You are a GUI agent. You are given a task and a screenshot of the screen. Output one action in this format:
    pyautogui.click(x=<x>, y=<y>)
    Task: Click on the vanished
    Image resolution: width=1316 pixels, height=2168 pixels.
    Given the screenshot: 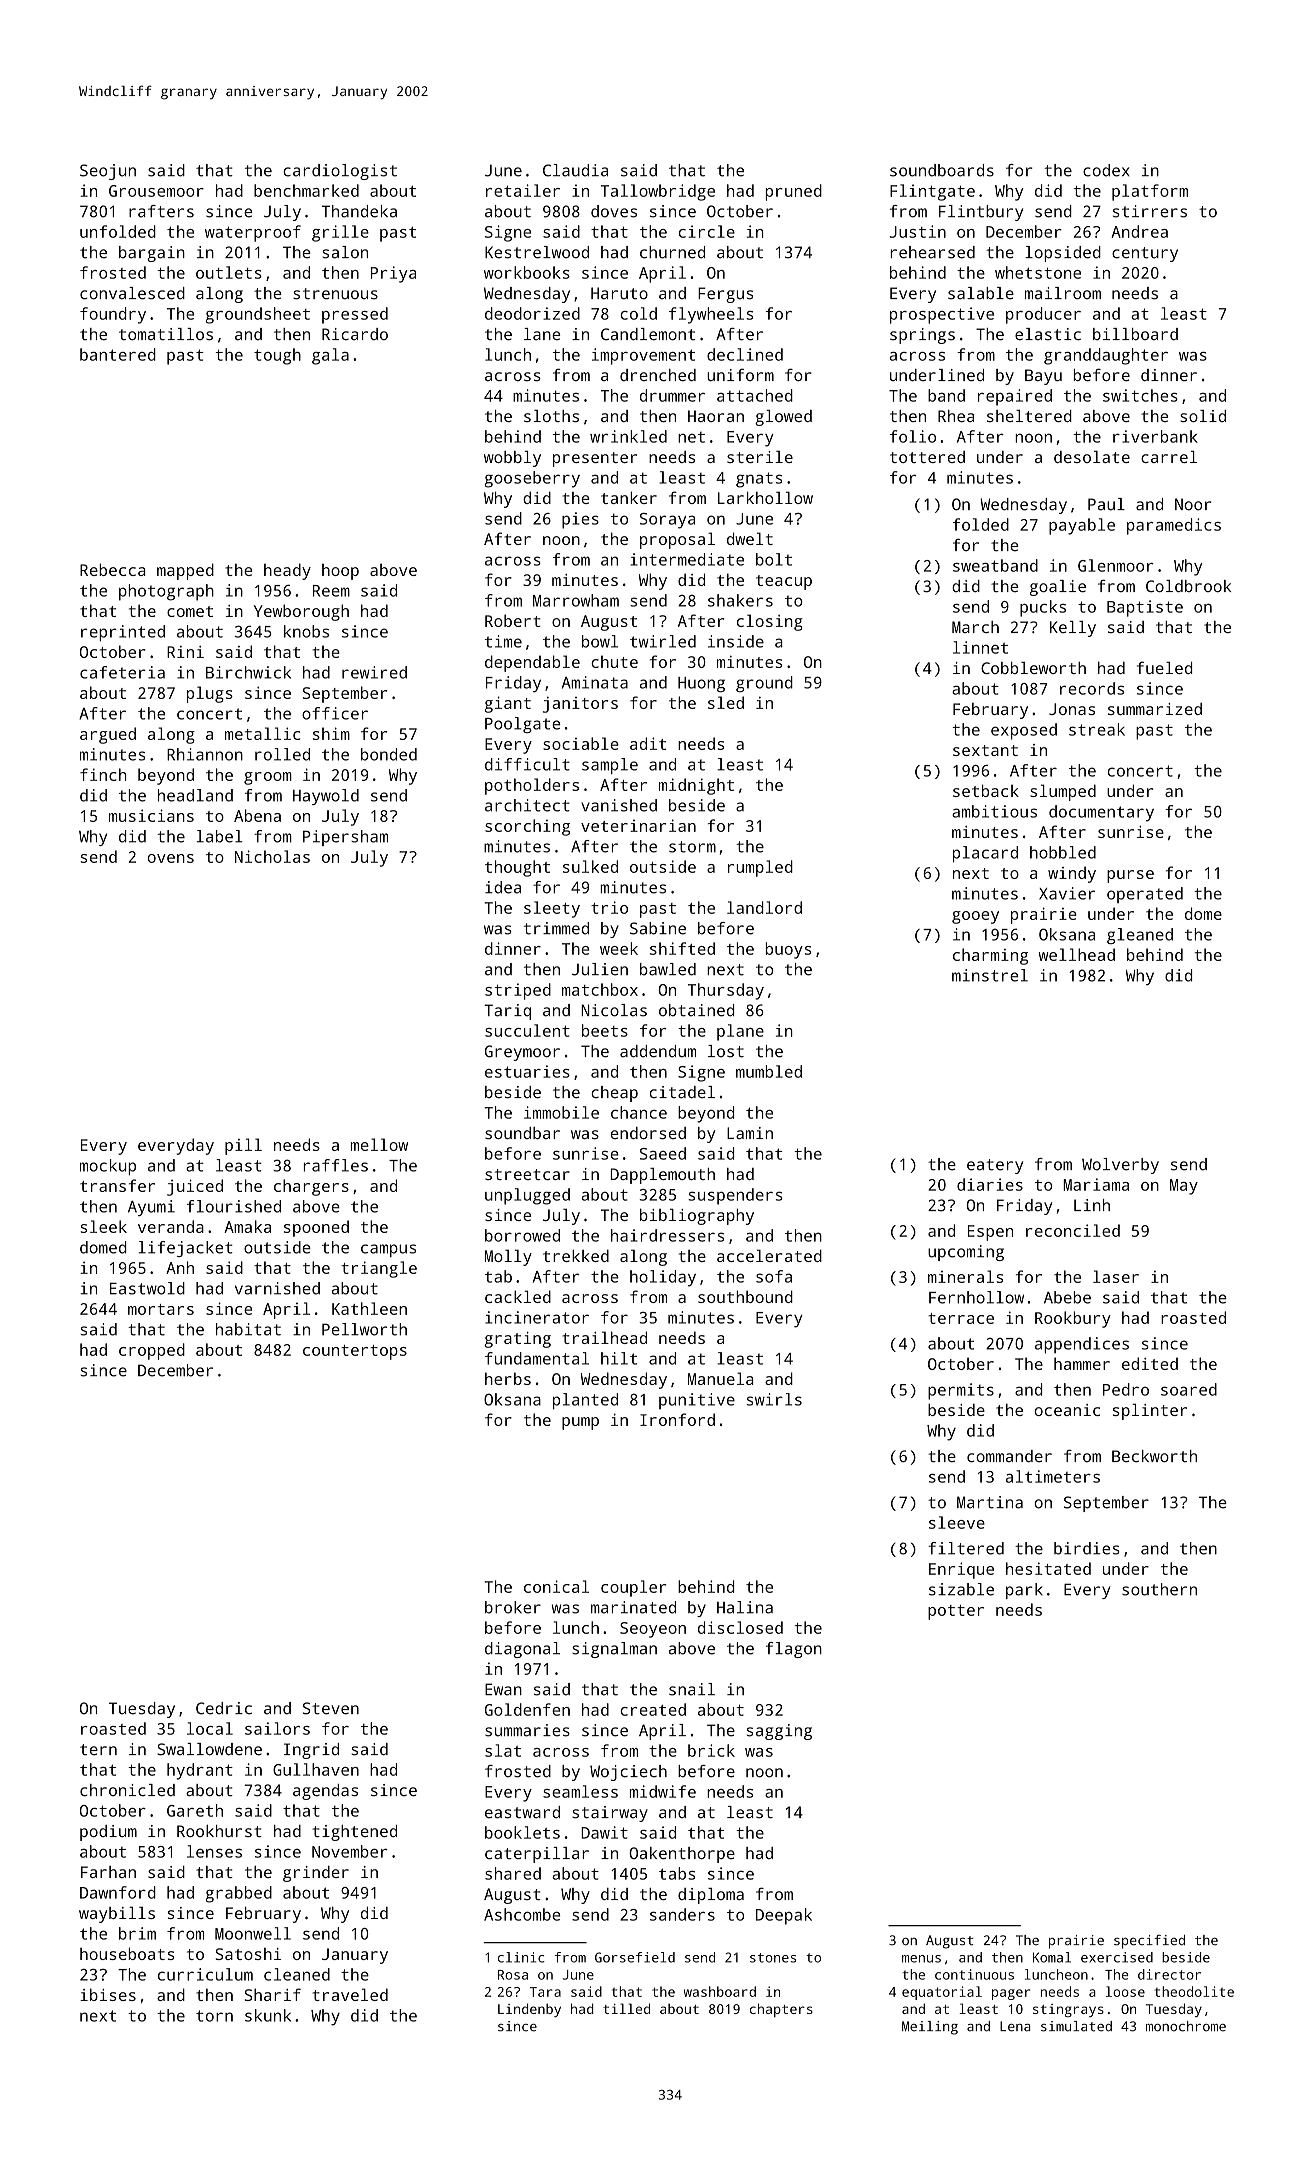 What is the action you would take?
    pyautogui.click(x=619, y=805)
